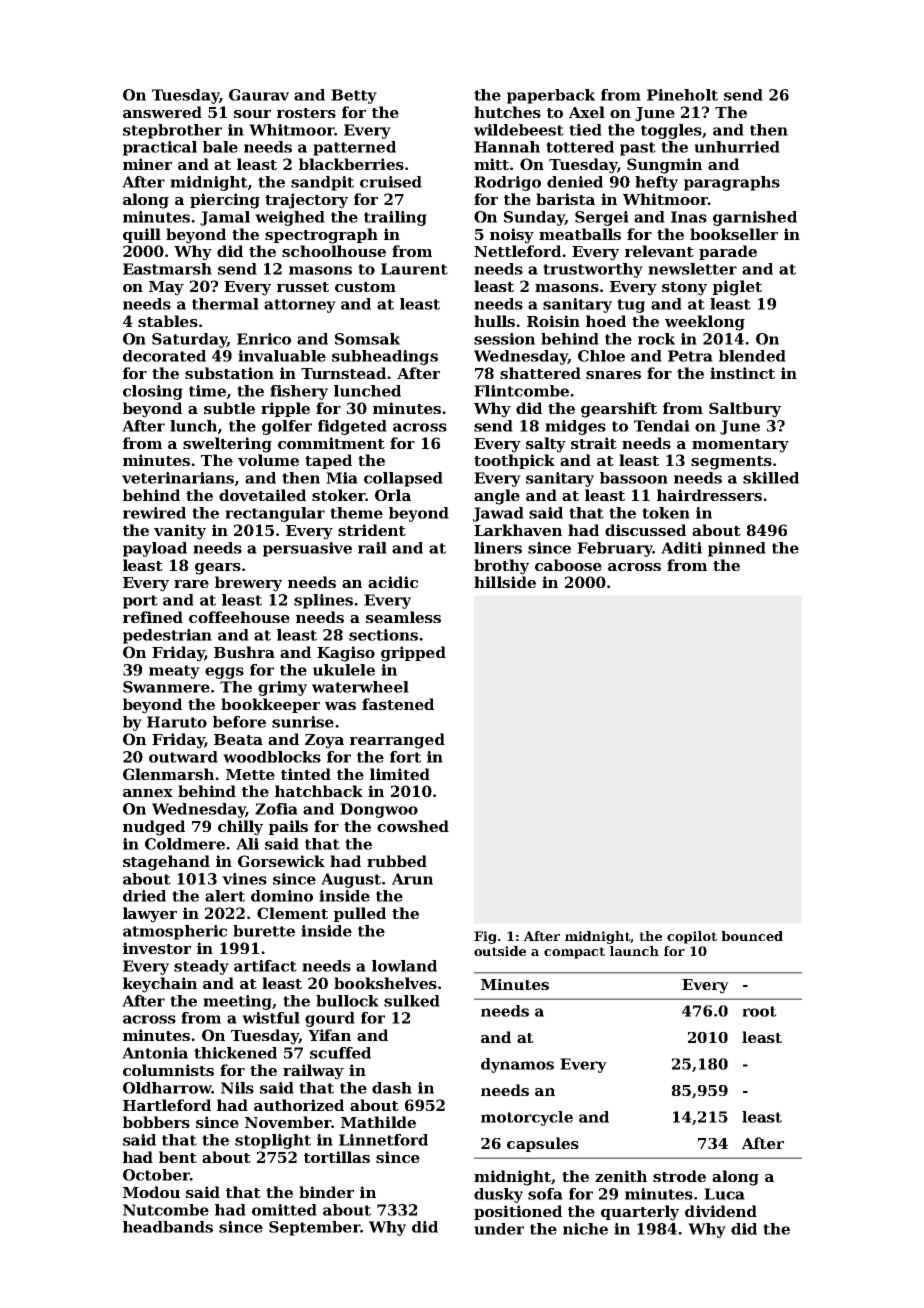 This screenshot has height=1308, width=924. What do you see at coordinates (527, 1118) in the screenshot?
I see `motorcycle` at bounding box center [527, 1118].
